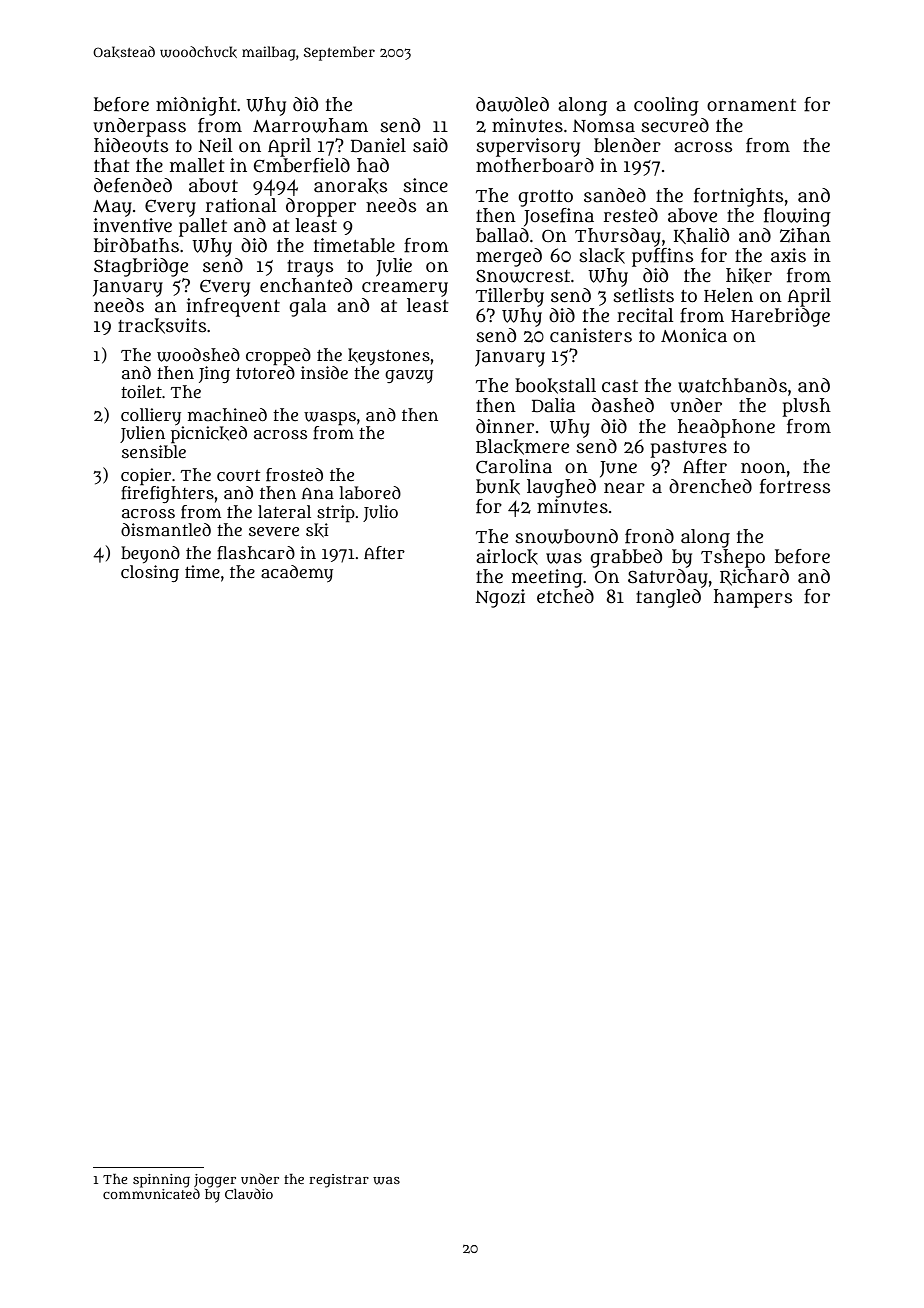  What do you see at coordinates (753, 598) in the screenshot?
I see `hampers` at bounding box center [753, 598].
